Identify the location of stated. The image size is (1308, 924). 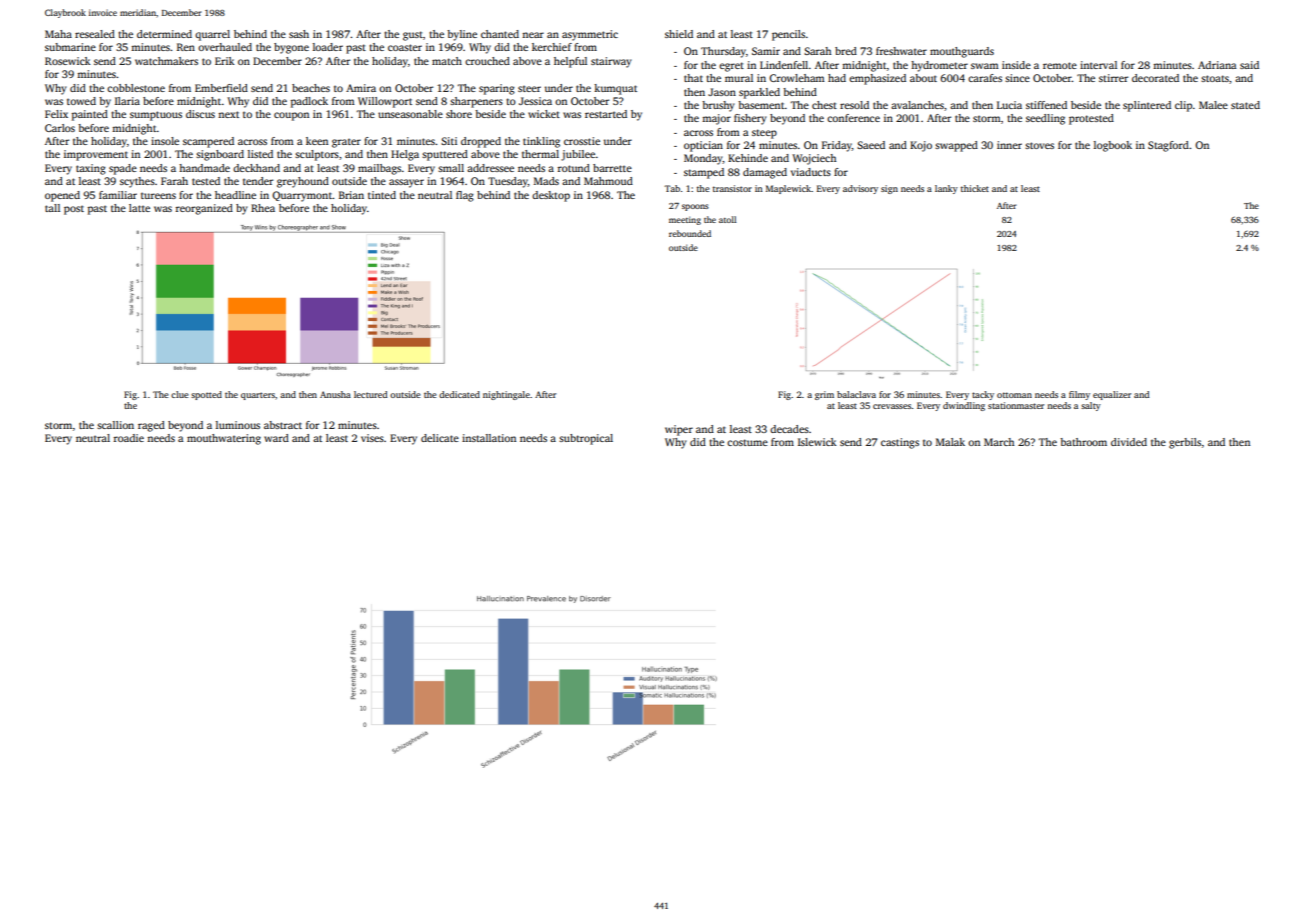
(1245, 105).
